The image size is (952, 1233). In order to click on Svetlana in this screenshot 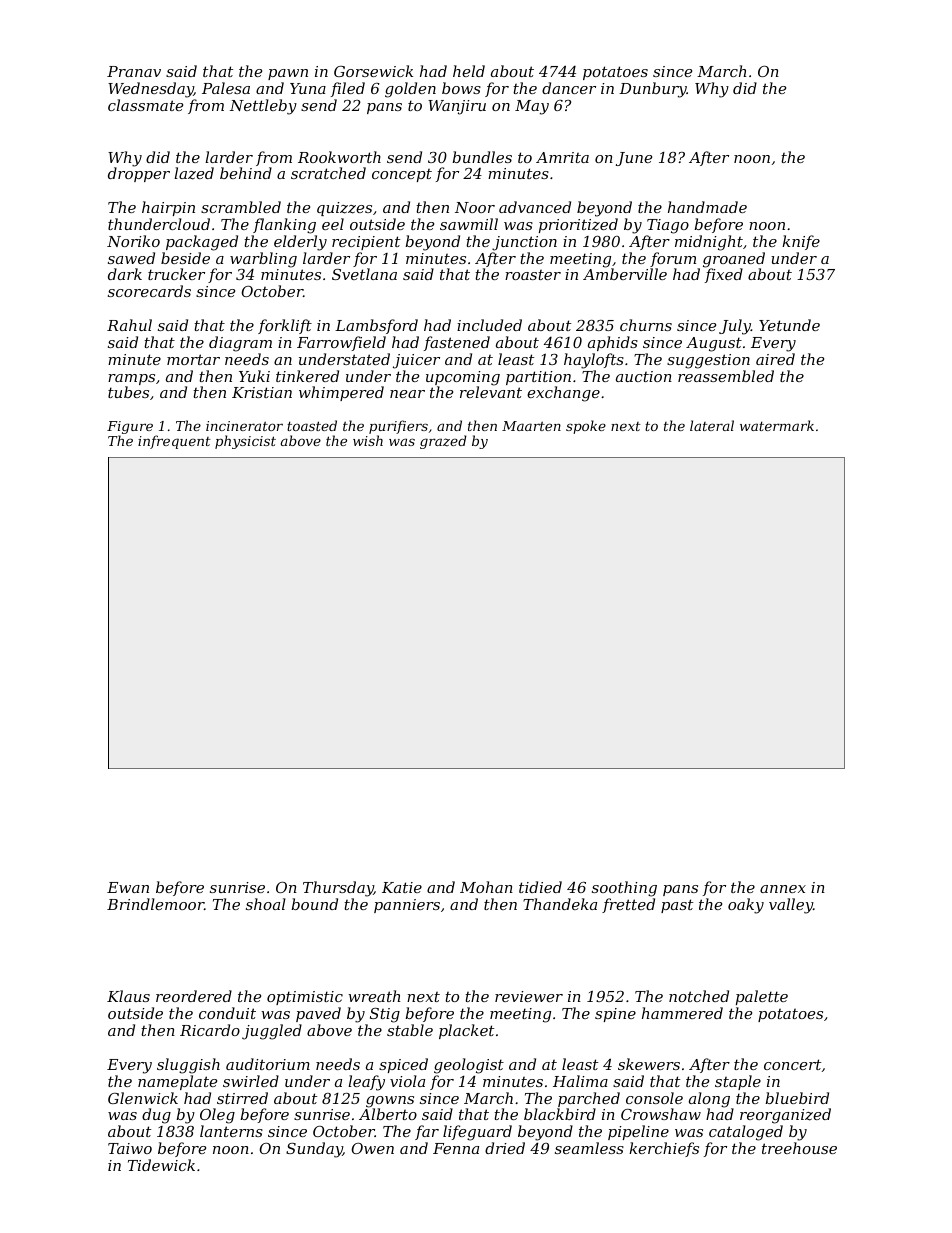, I will do `click(364, 274)`.
